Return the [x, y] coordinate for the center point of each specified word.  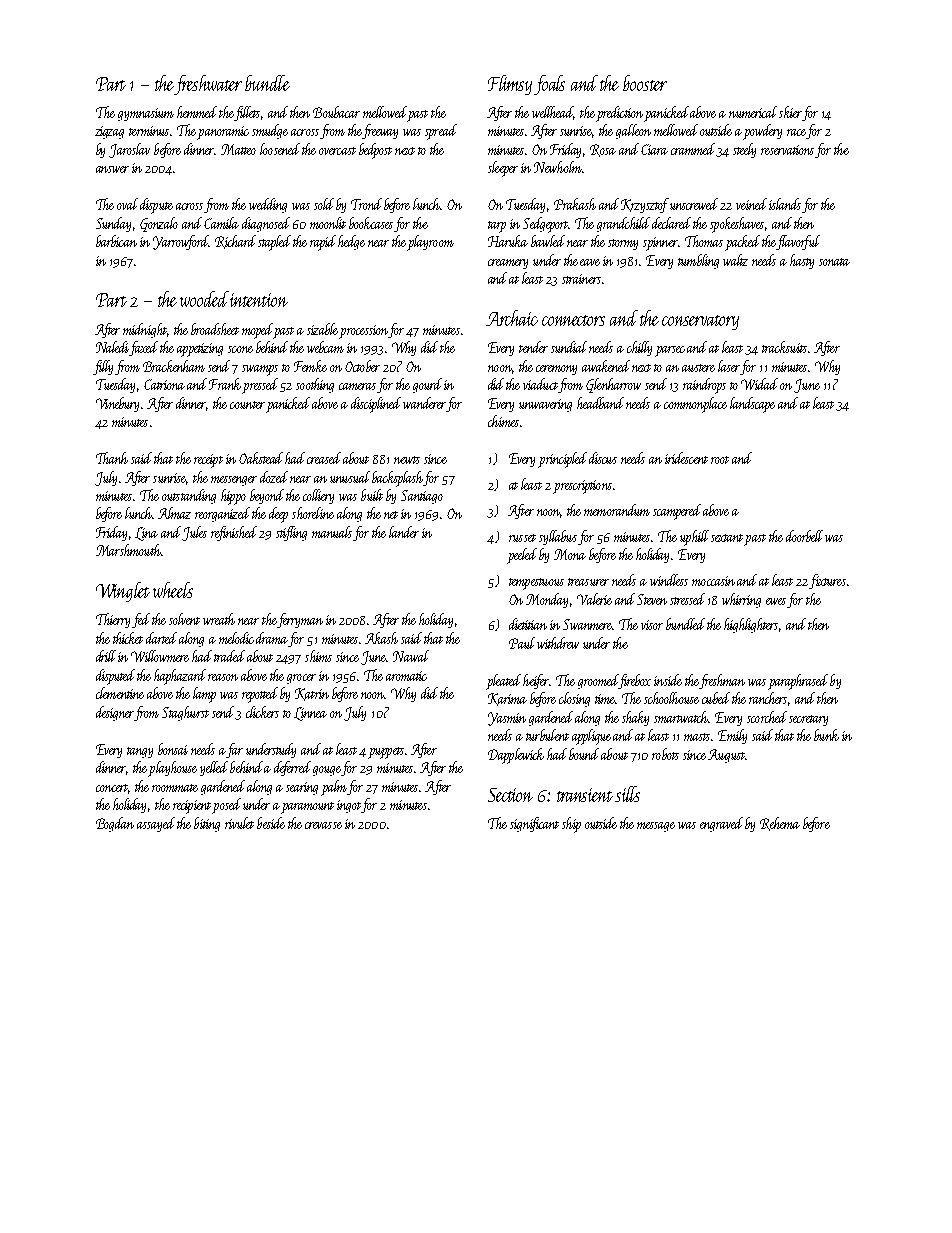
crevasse [323, 825]
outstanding [189, 496]
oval [127, 204]
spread [441, 132]
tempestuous [536, 584]
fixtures [827, 581]
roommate [175, 788]
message [656, 827]
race [797, 134]
